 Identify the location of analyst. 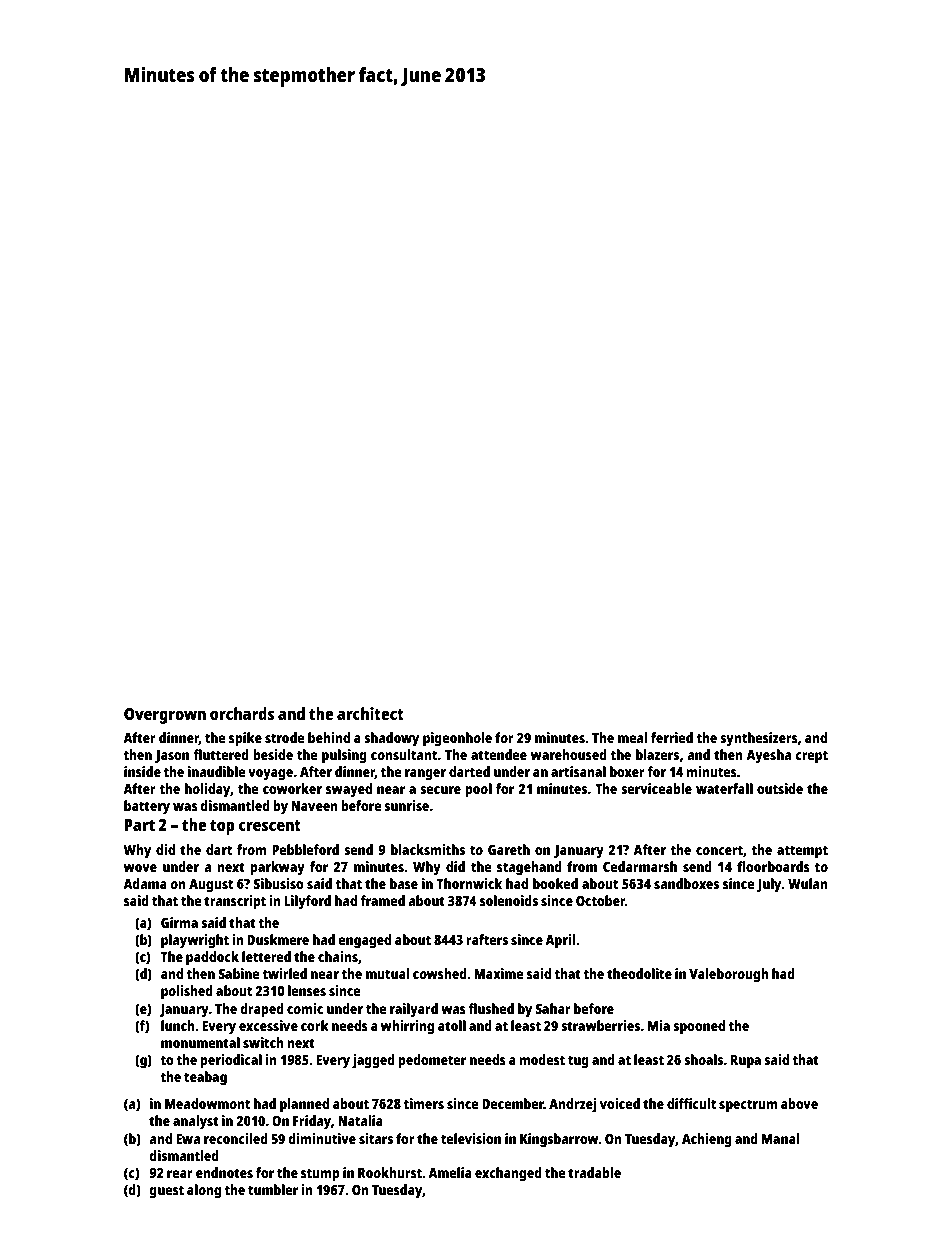
(196, 1122).
